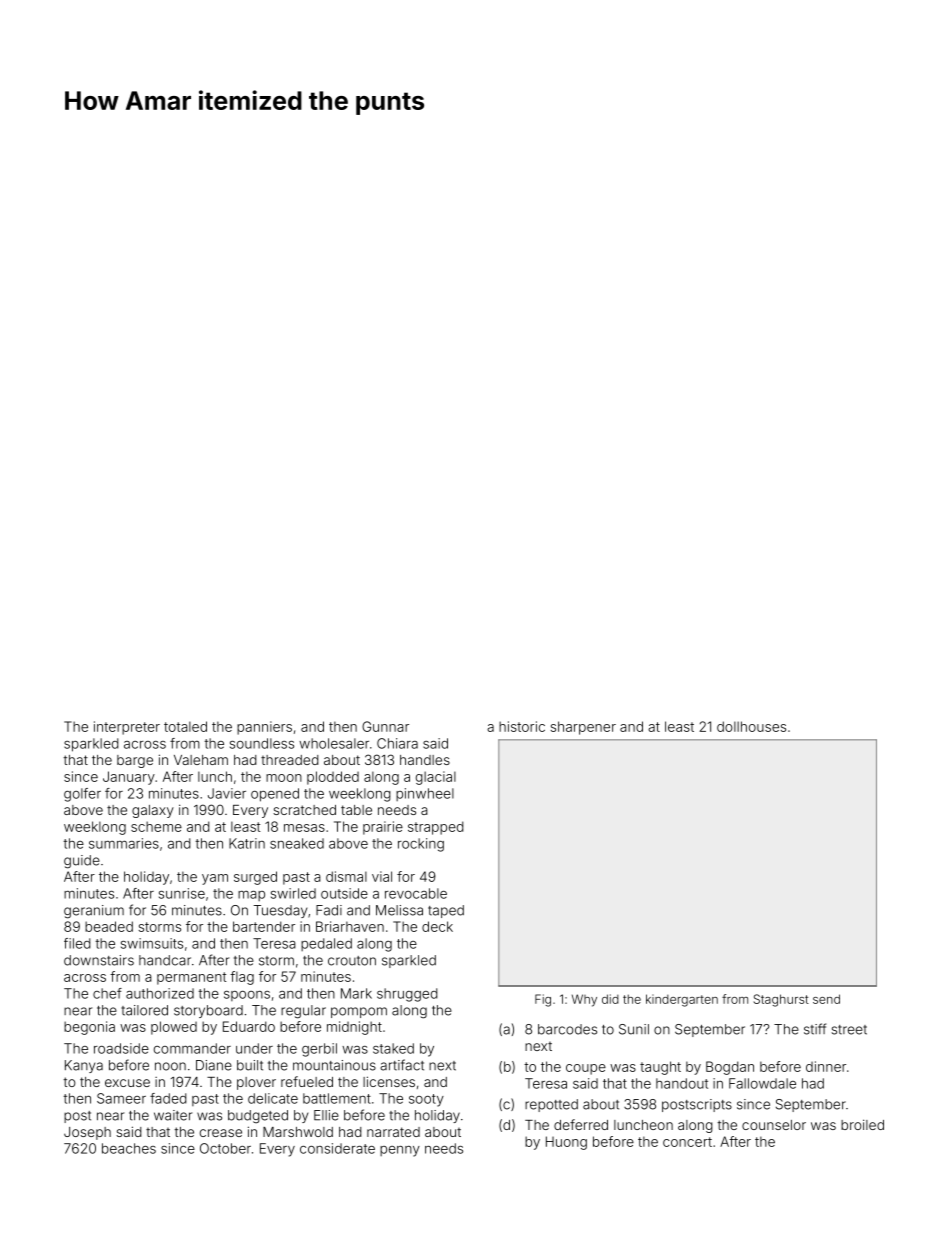 This screenshot has width=952, height=1233. What do you see at coordinates (751, 726) in the screenshot?
I see `dollhouses` at bounding box center [751, 726].
